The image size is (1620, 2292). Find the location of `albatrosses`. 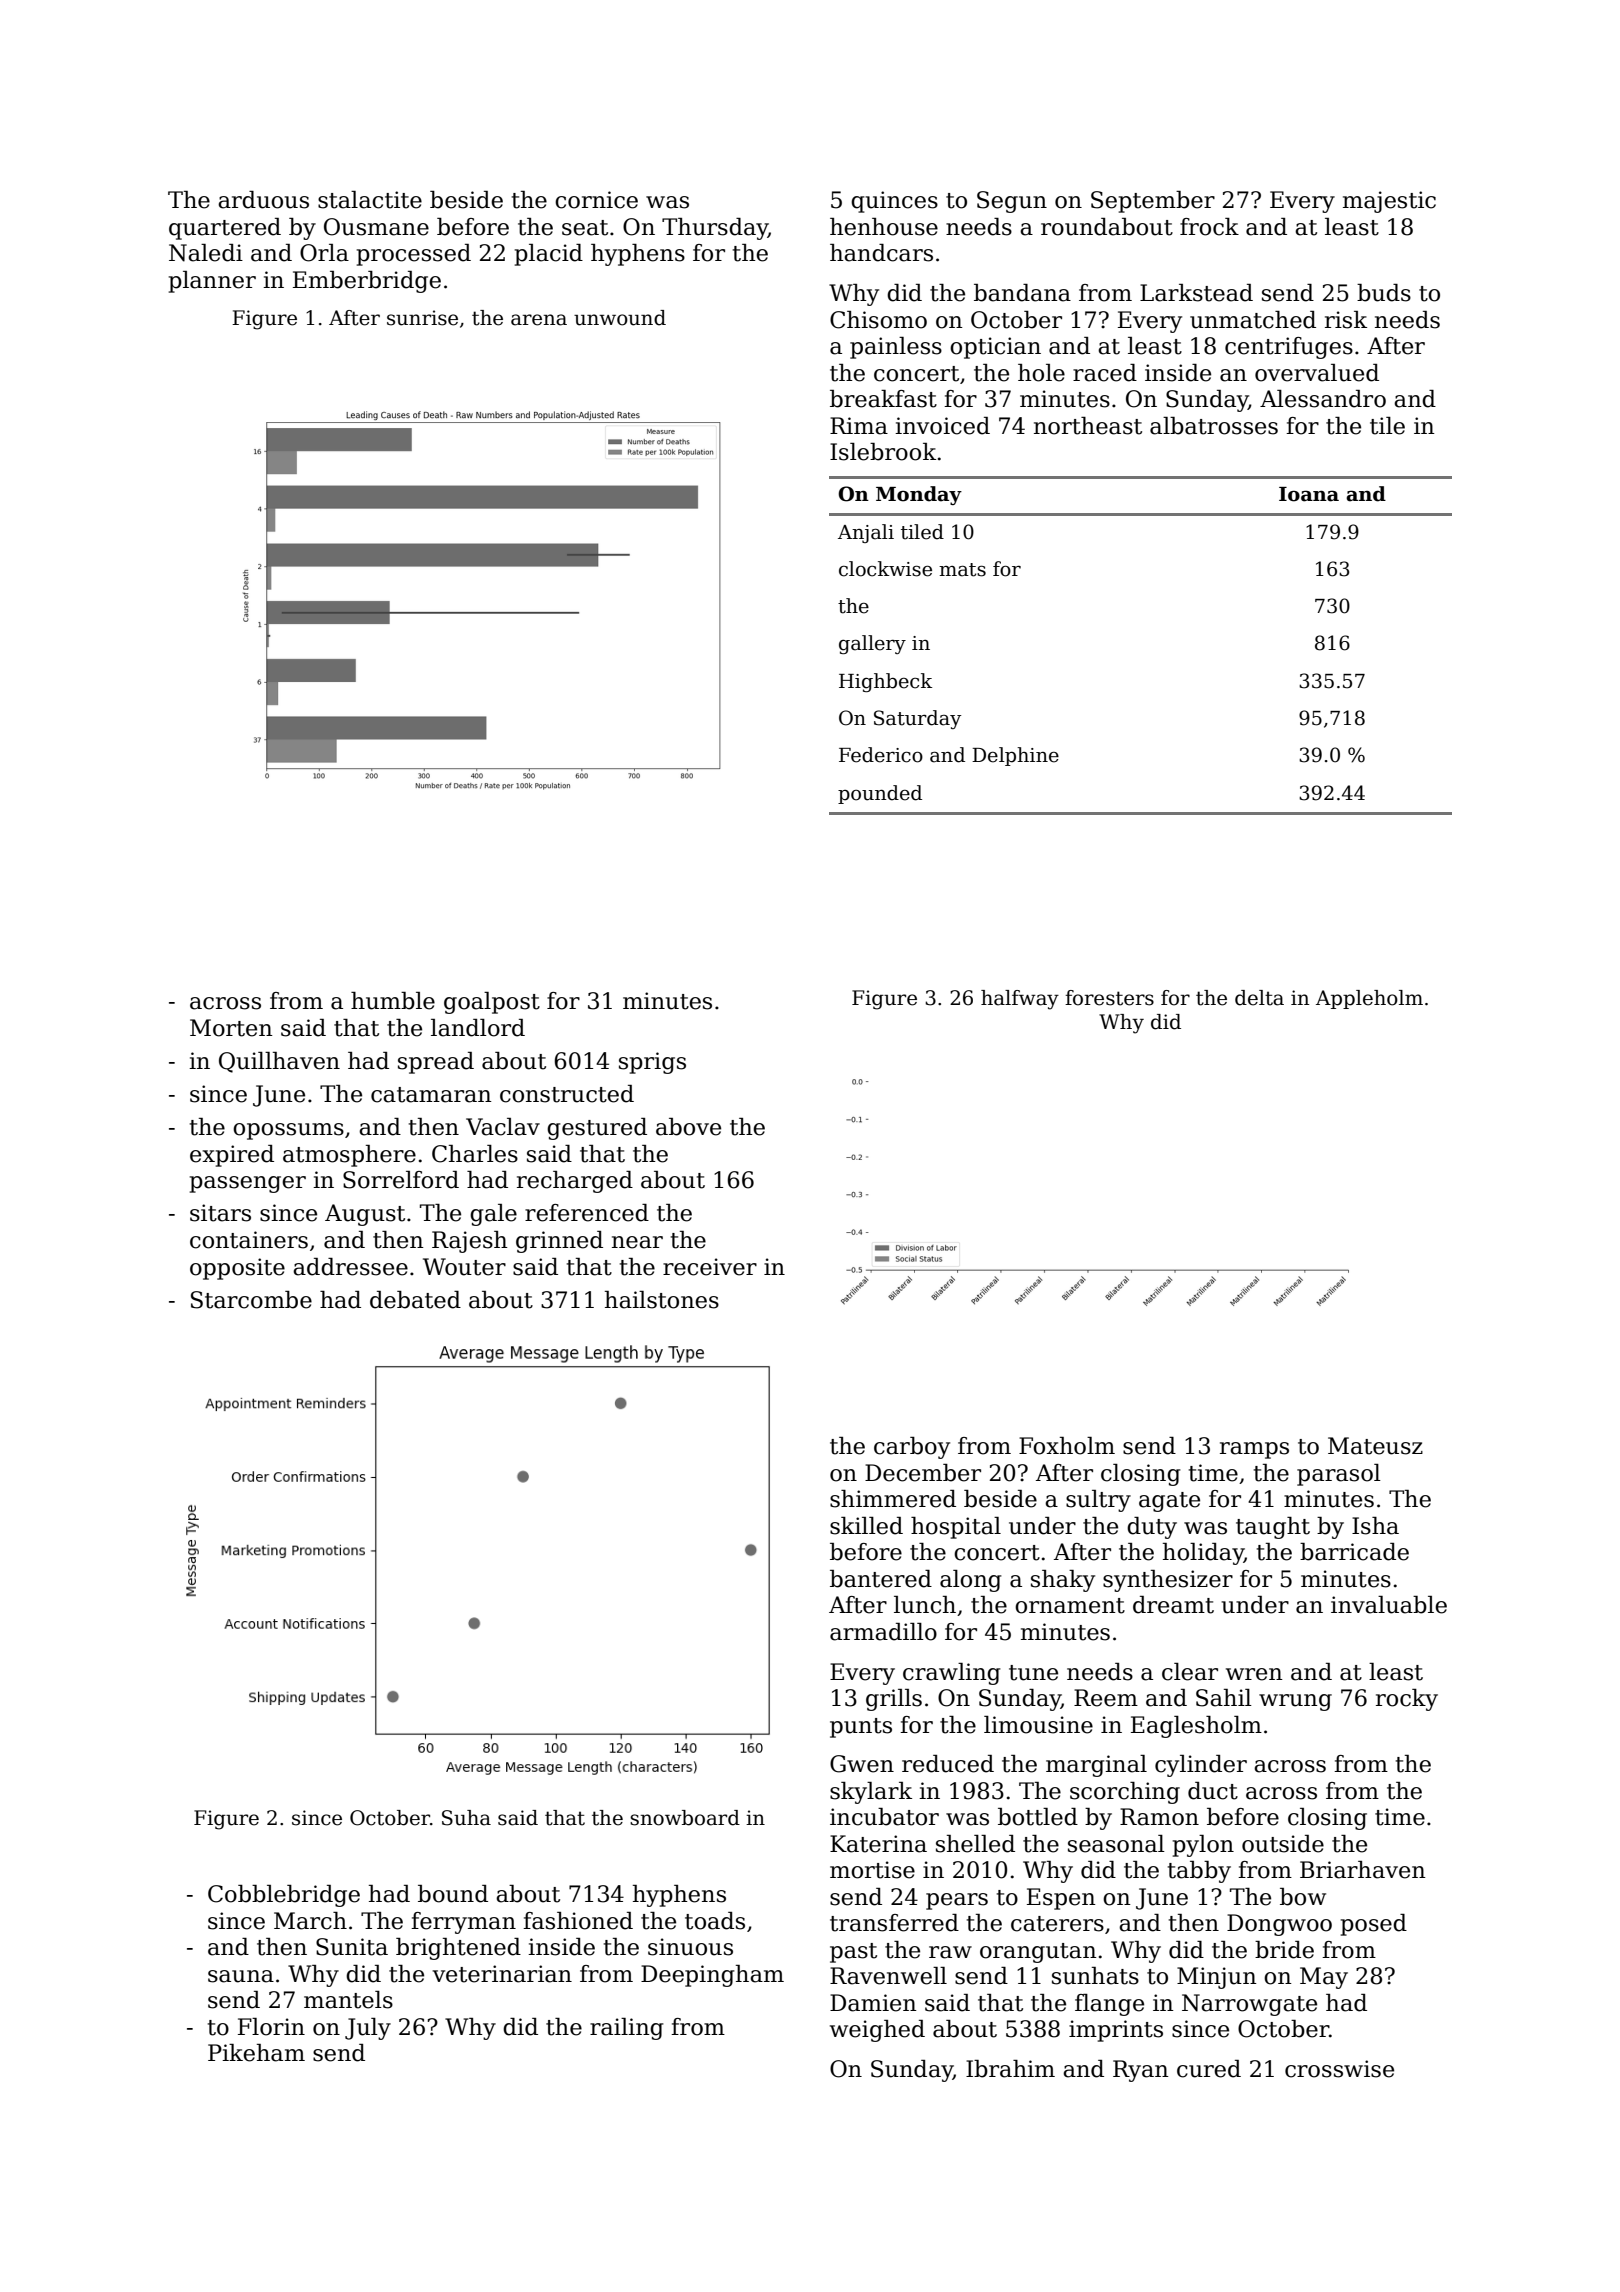

albatrosses is located at coordinates (1214, 426).
